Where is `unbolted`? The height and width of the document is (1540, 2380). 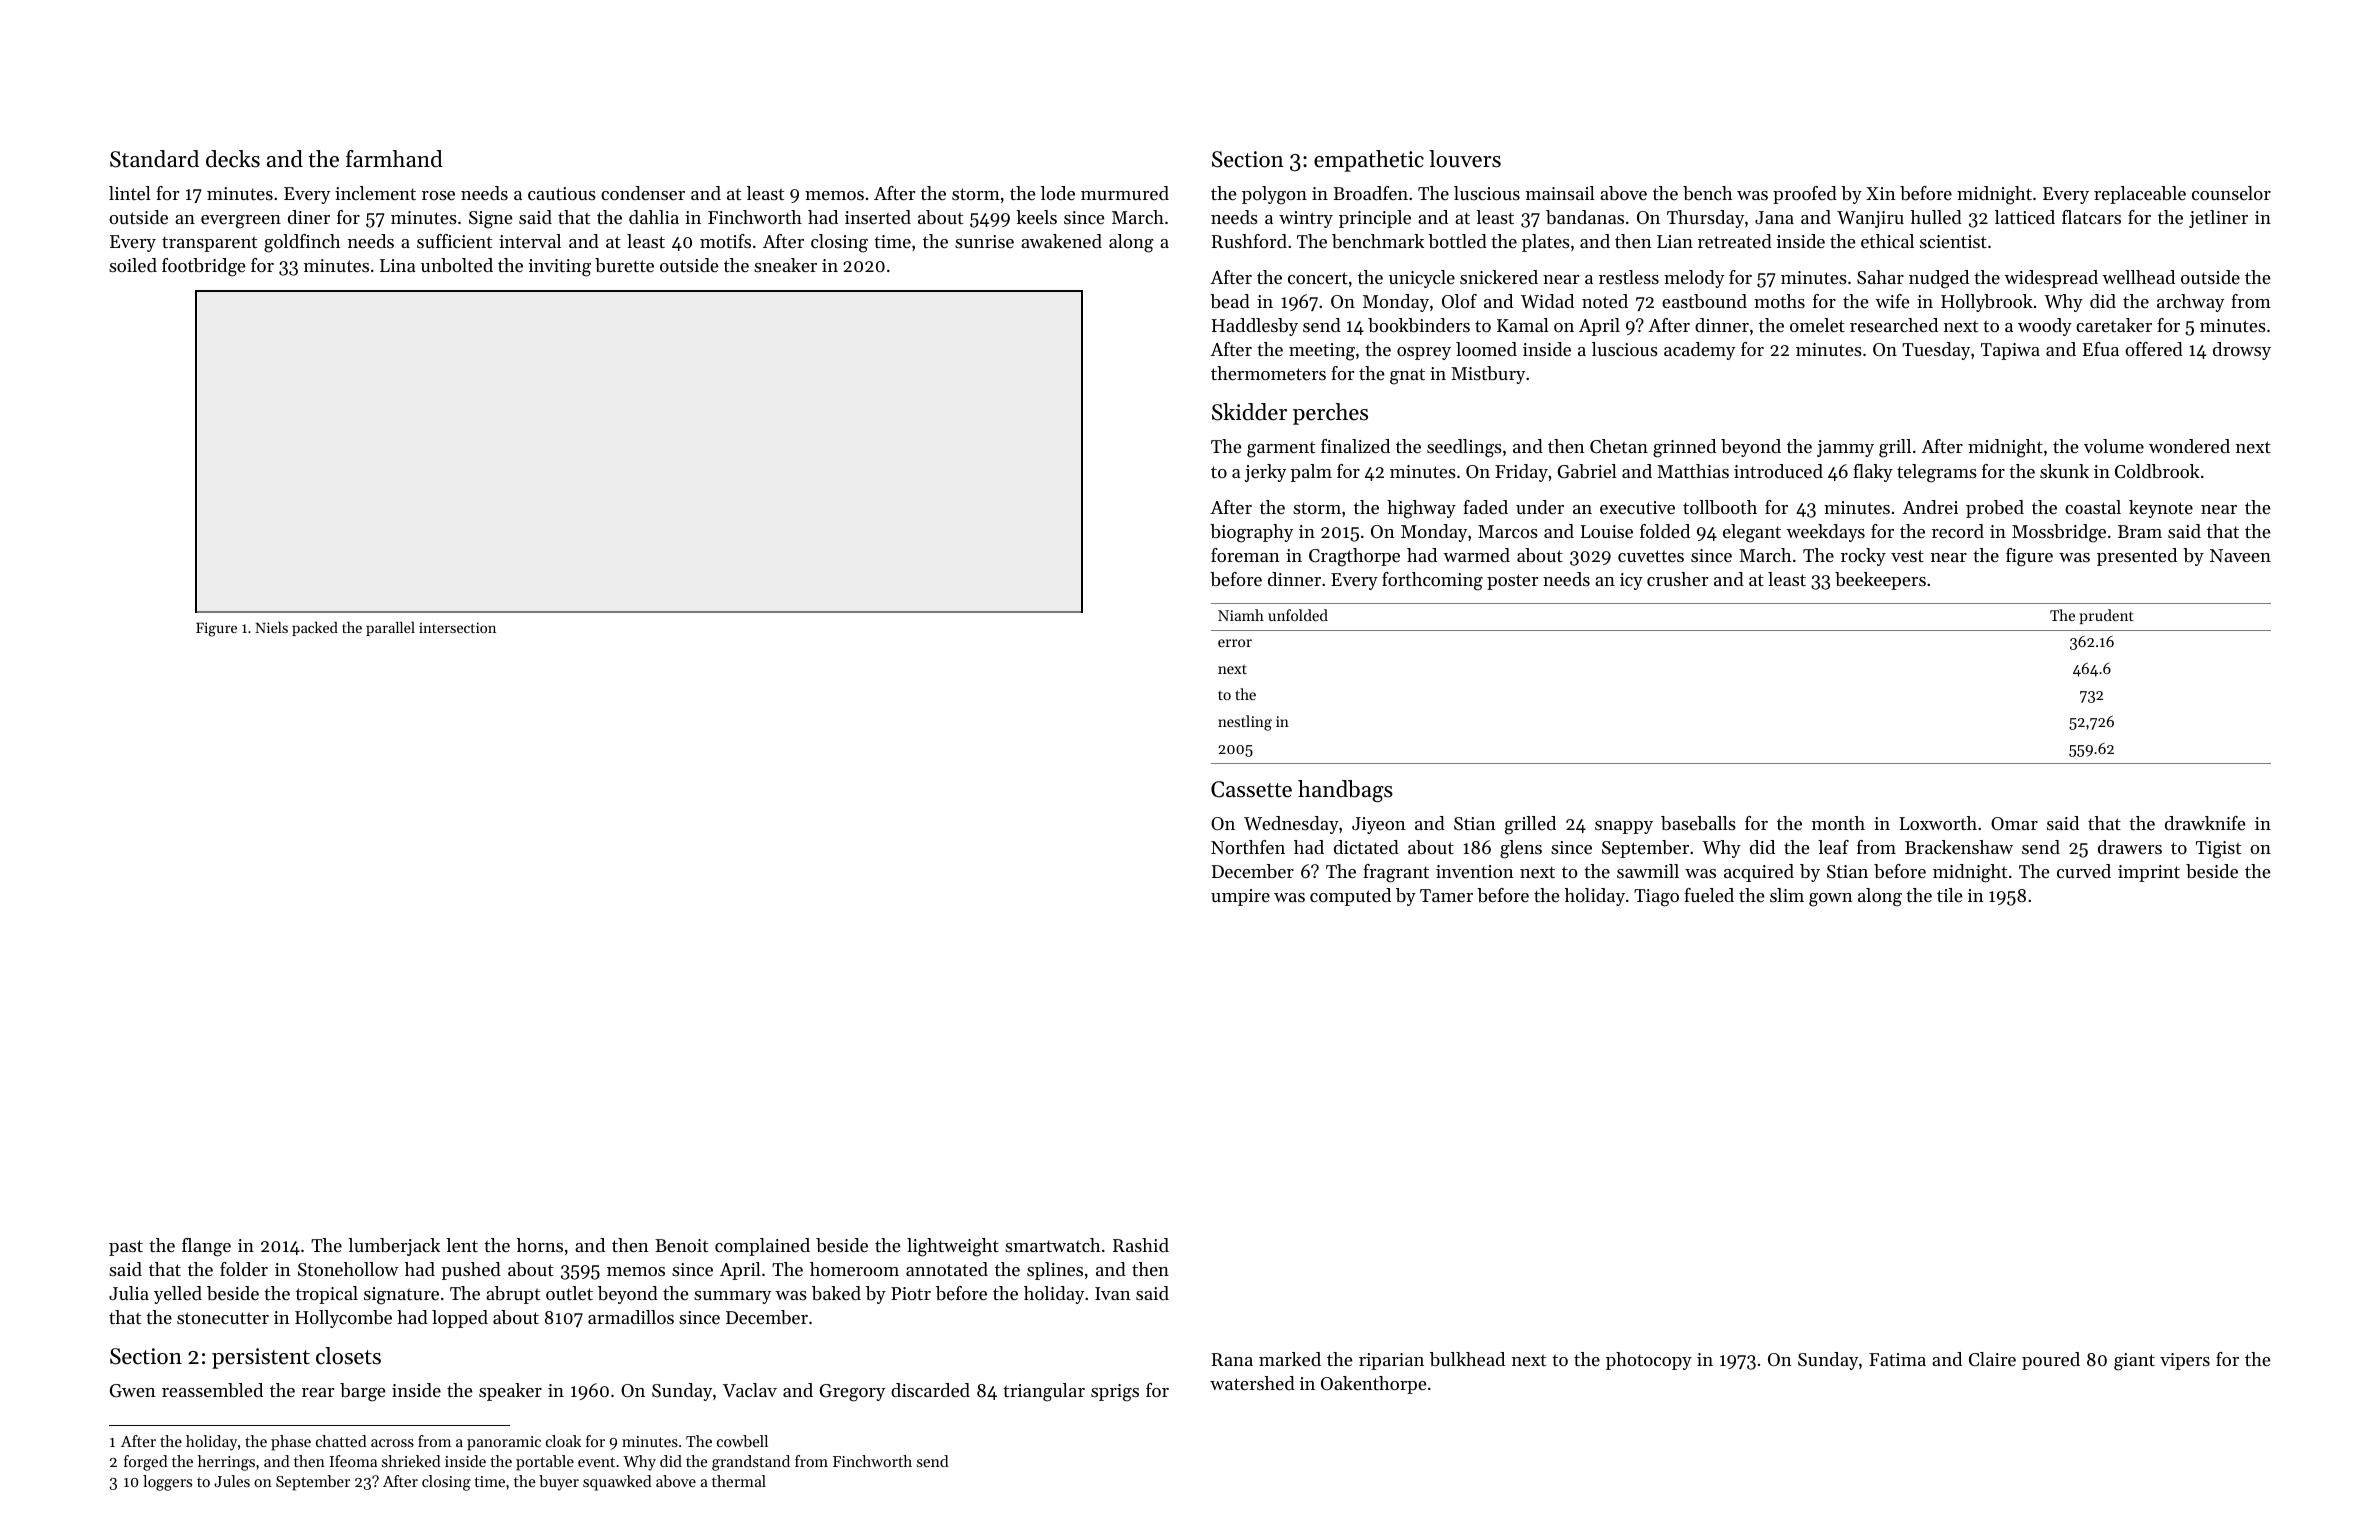 unbolted is located at coordinates (457, 265).
